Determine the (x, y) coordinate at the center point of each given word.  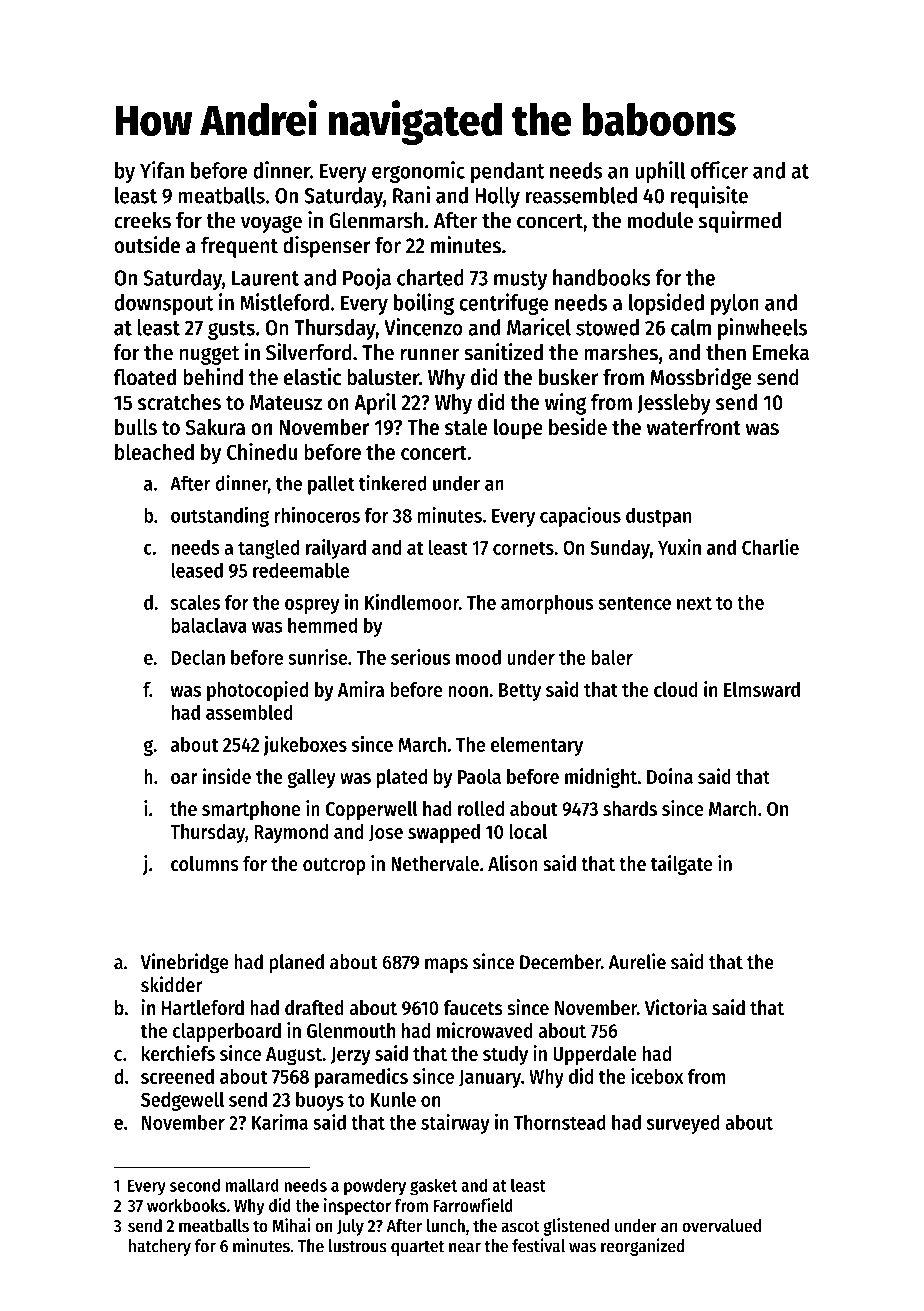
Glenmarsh (376, 220)
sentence (634, 603)
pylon (735, 304)
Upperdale (595, 1055)
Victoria (676, 1007)
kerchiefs (178, 1053)
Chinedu (262, 451)
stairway (455, 1124)
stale (466, 427)
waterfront (694, 427)
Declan (198, 657)
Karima (280, 1122)
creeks (142, 220)
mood (478, 657)
